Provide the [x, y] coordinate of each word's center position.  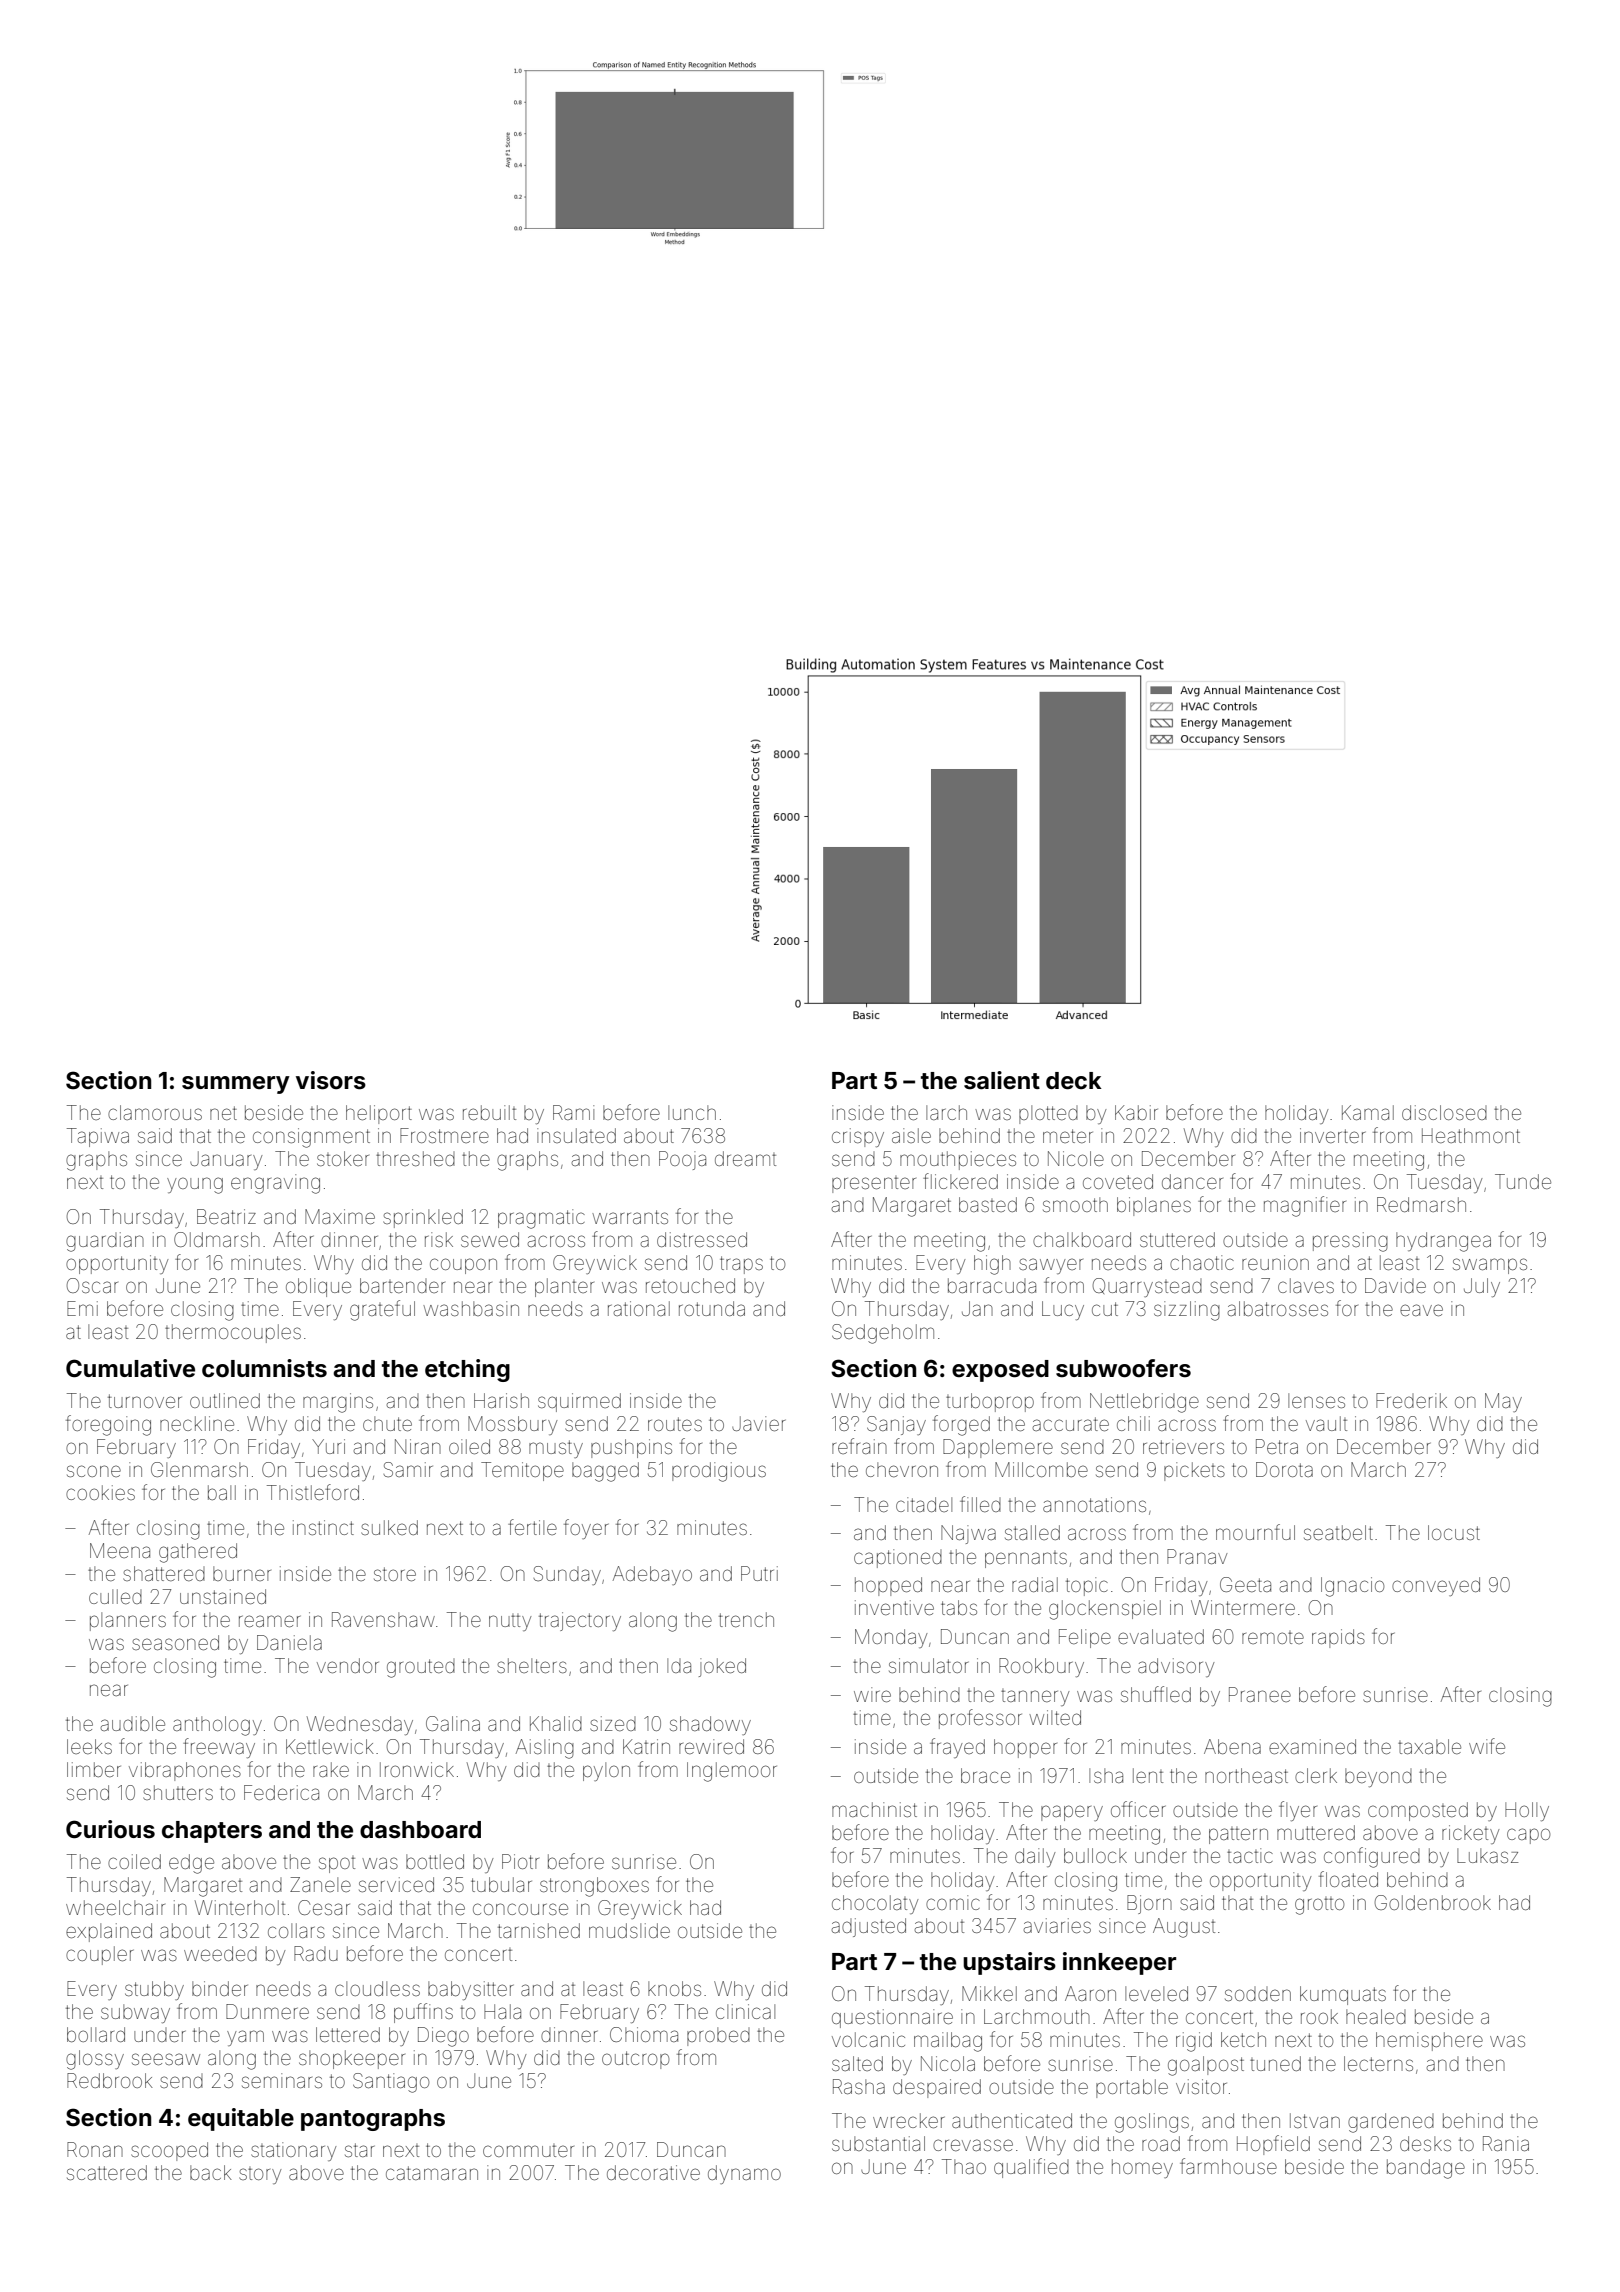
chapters [212, 1832]
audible [133, 1723]
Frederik [1411, 1400]
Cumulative [130, 1368]
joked [722, 1667]
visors [331, 1080]
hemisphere [1429, 2041]
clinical [745, 2011]
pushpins [631, 1448]
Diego [443, 2037]
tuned [1275, 2063]
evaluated [1161, 1636]
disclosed [1444, 1112]
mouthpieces [958, 1160]
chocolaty [875, 1904]
